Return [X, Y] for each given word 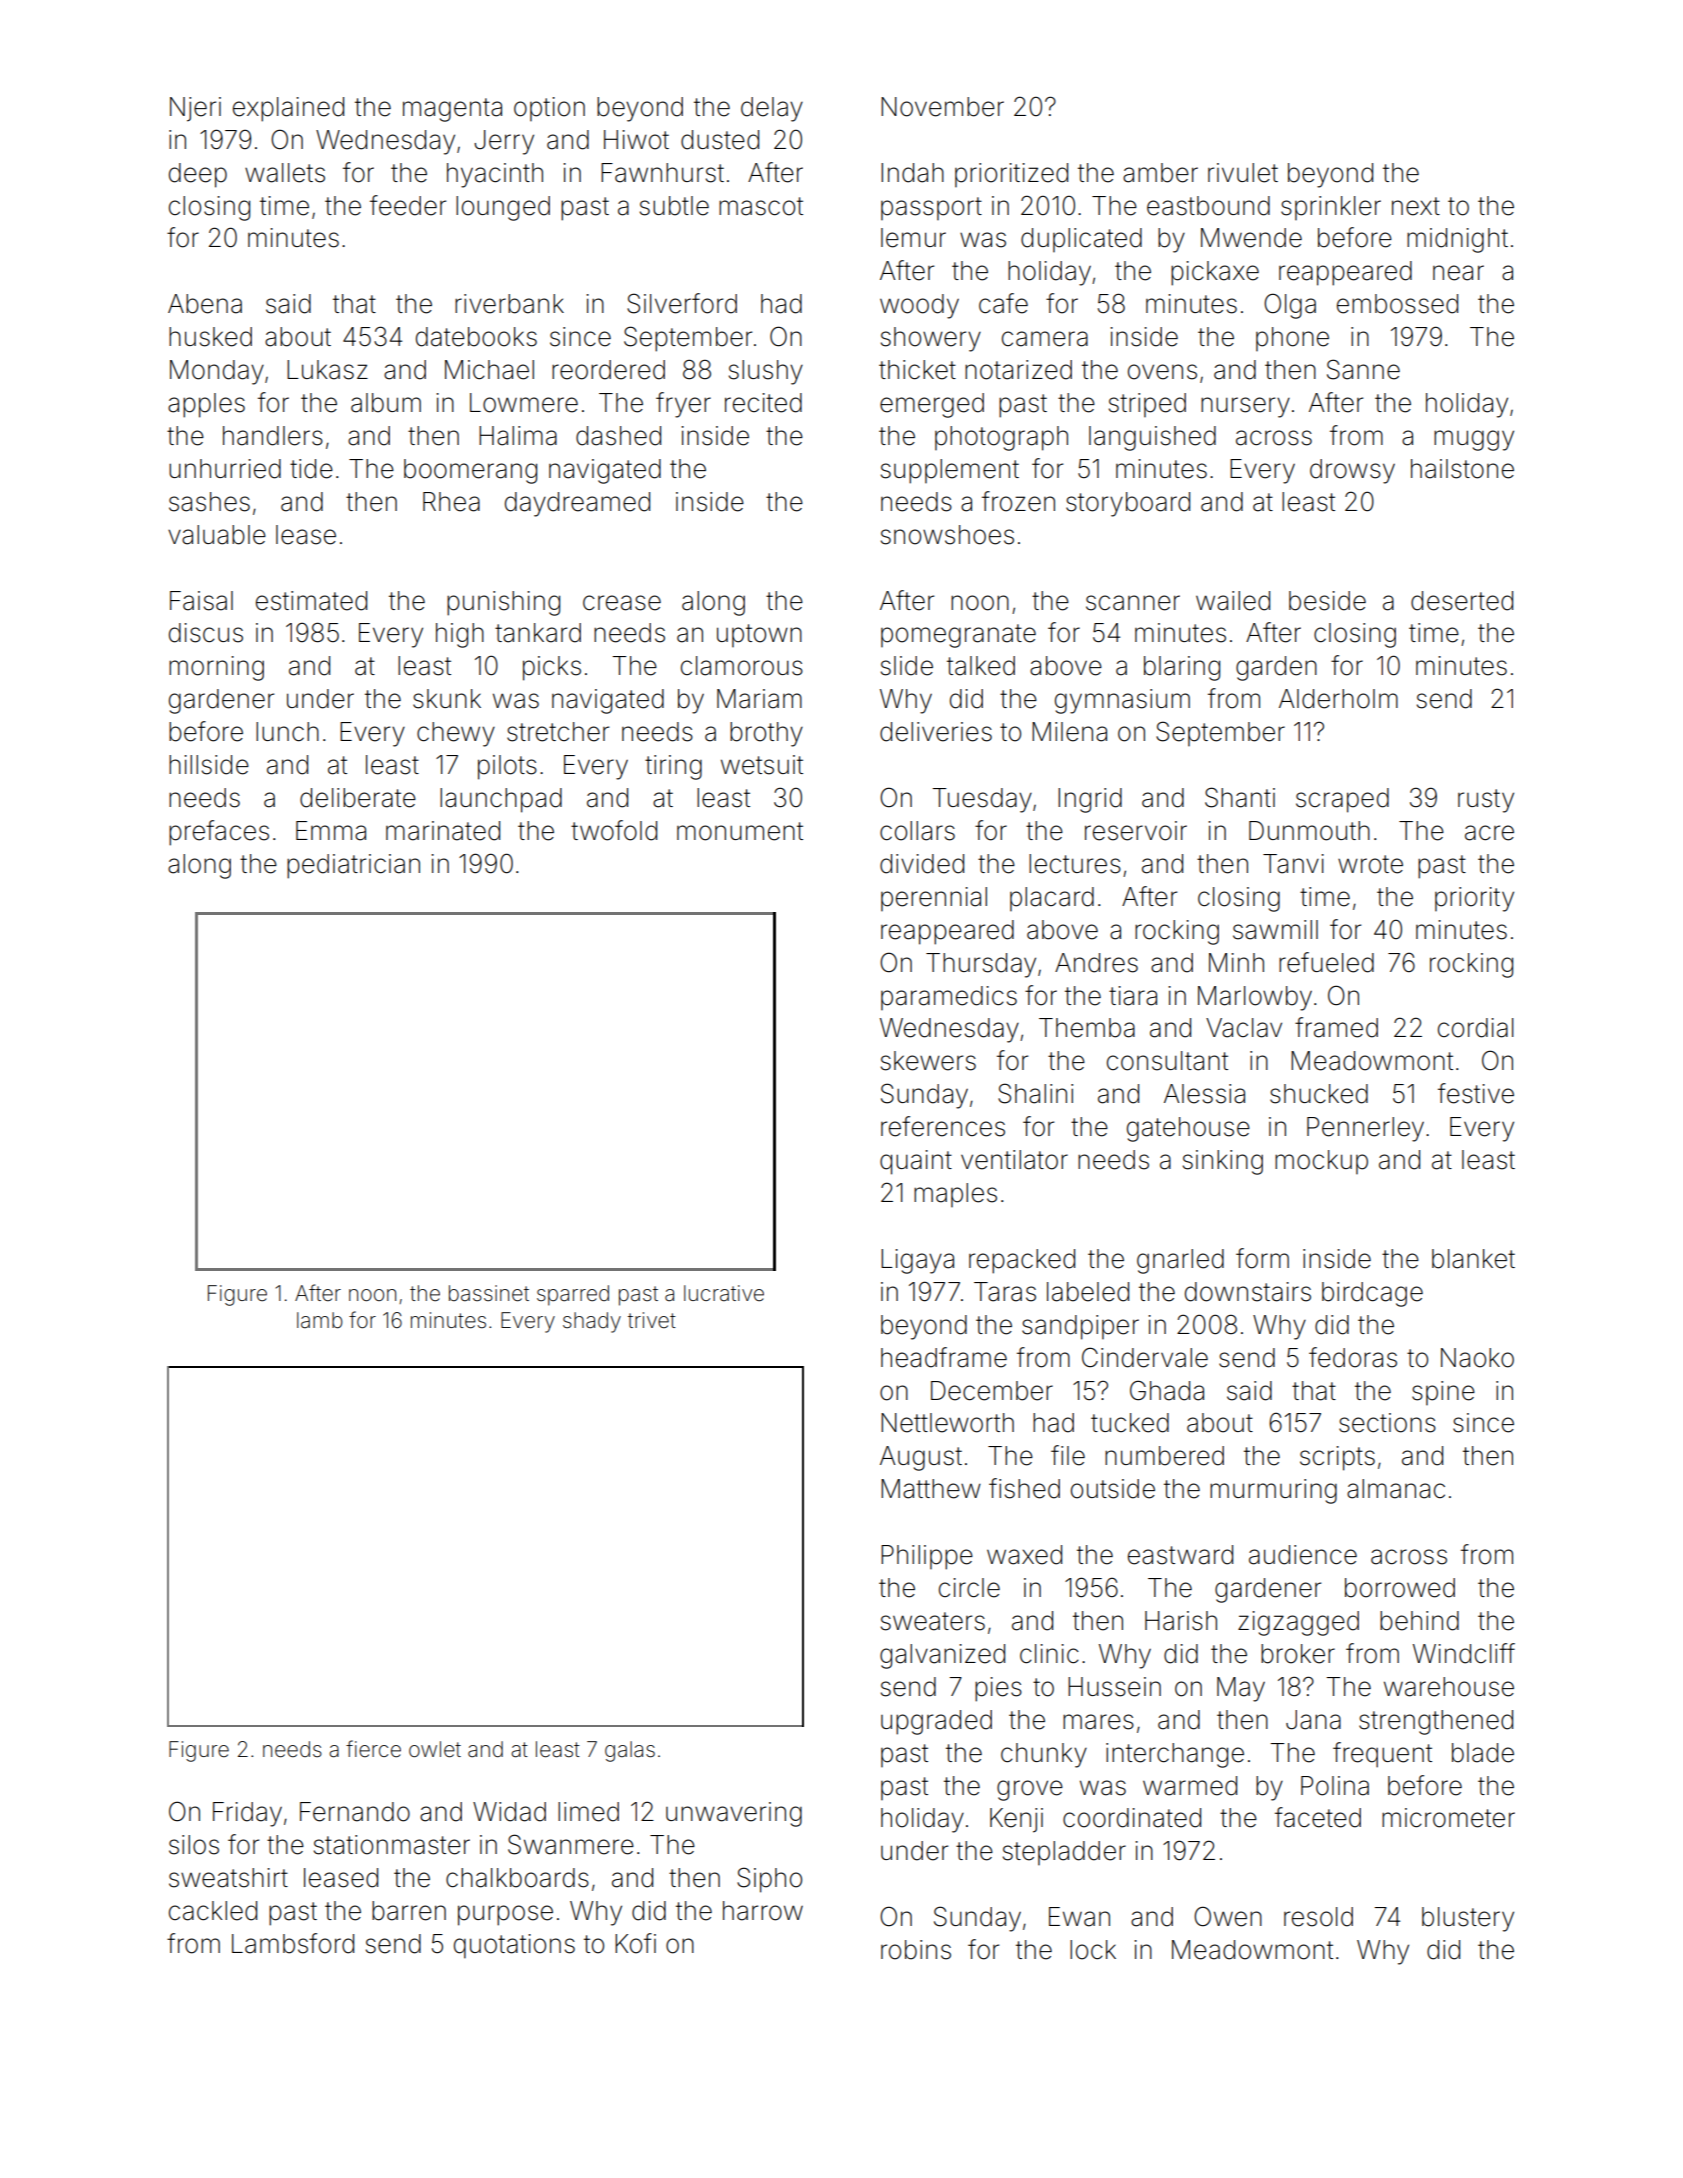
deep [198, 175]
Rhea [451, 502]
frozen [1018, 501]
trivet [652, 1320]
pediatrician [353, 866]
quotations [514, 1946]
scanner [1133, 603]
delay [772, 109]
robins [916, 1950]
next [1416, 206]
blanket [1473, 1259]
